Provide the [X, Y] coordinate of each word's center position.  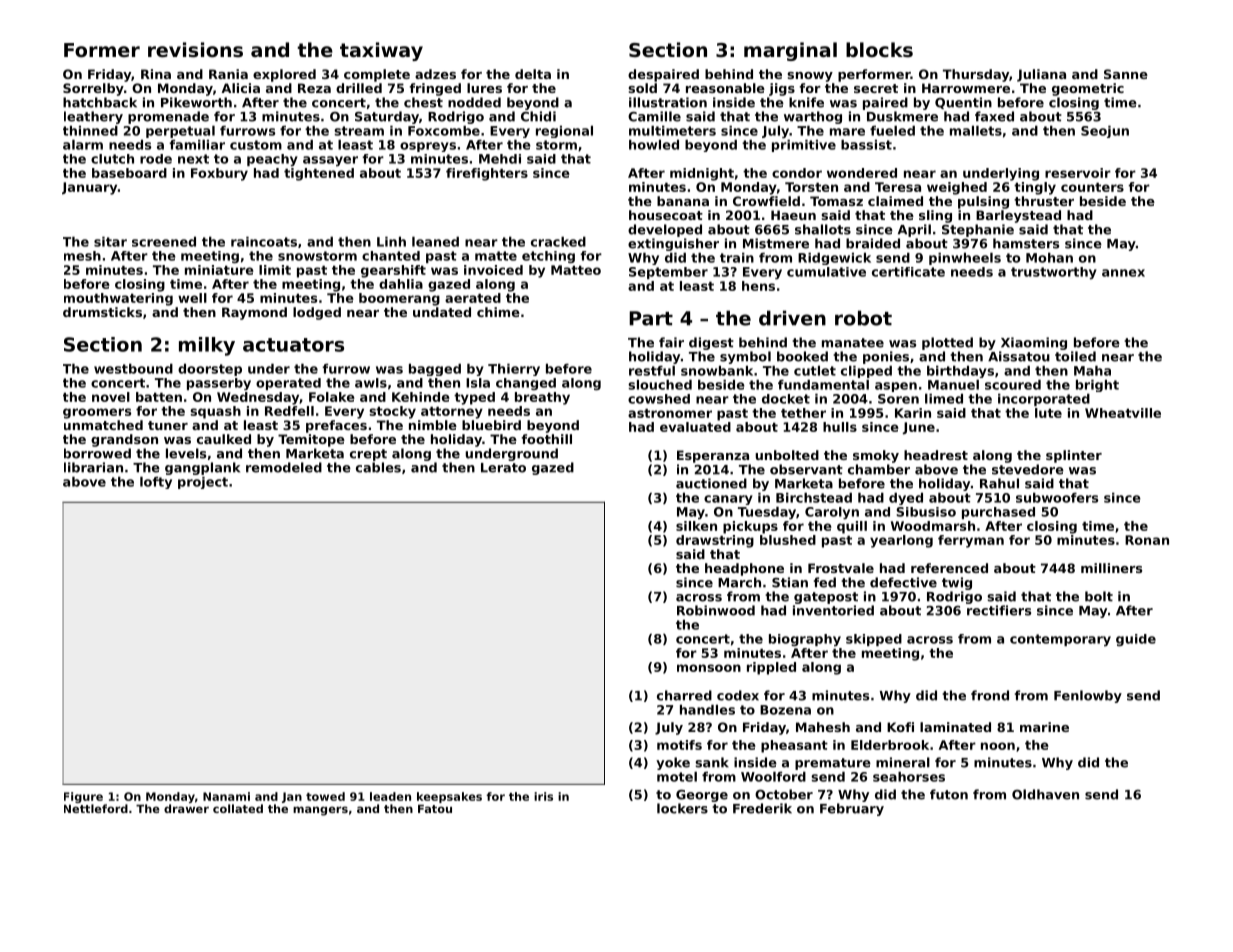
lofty [156, 482]
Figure [83, 797]
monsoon [709, 668]
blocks [879, 49]
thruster [1044, 201]
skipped [874, 640]
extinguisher [673, 244]
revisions [195, 50]
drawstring [715, 541]
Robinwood [716, 610]
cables [378, 467]
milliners [1111, 568]
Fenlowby [1088, 696]
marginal [790, 51]
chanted [391, 256]
